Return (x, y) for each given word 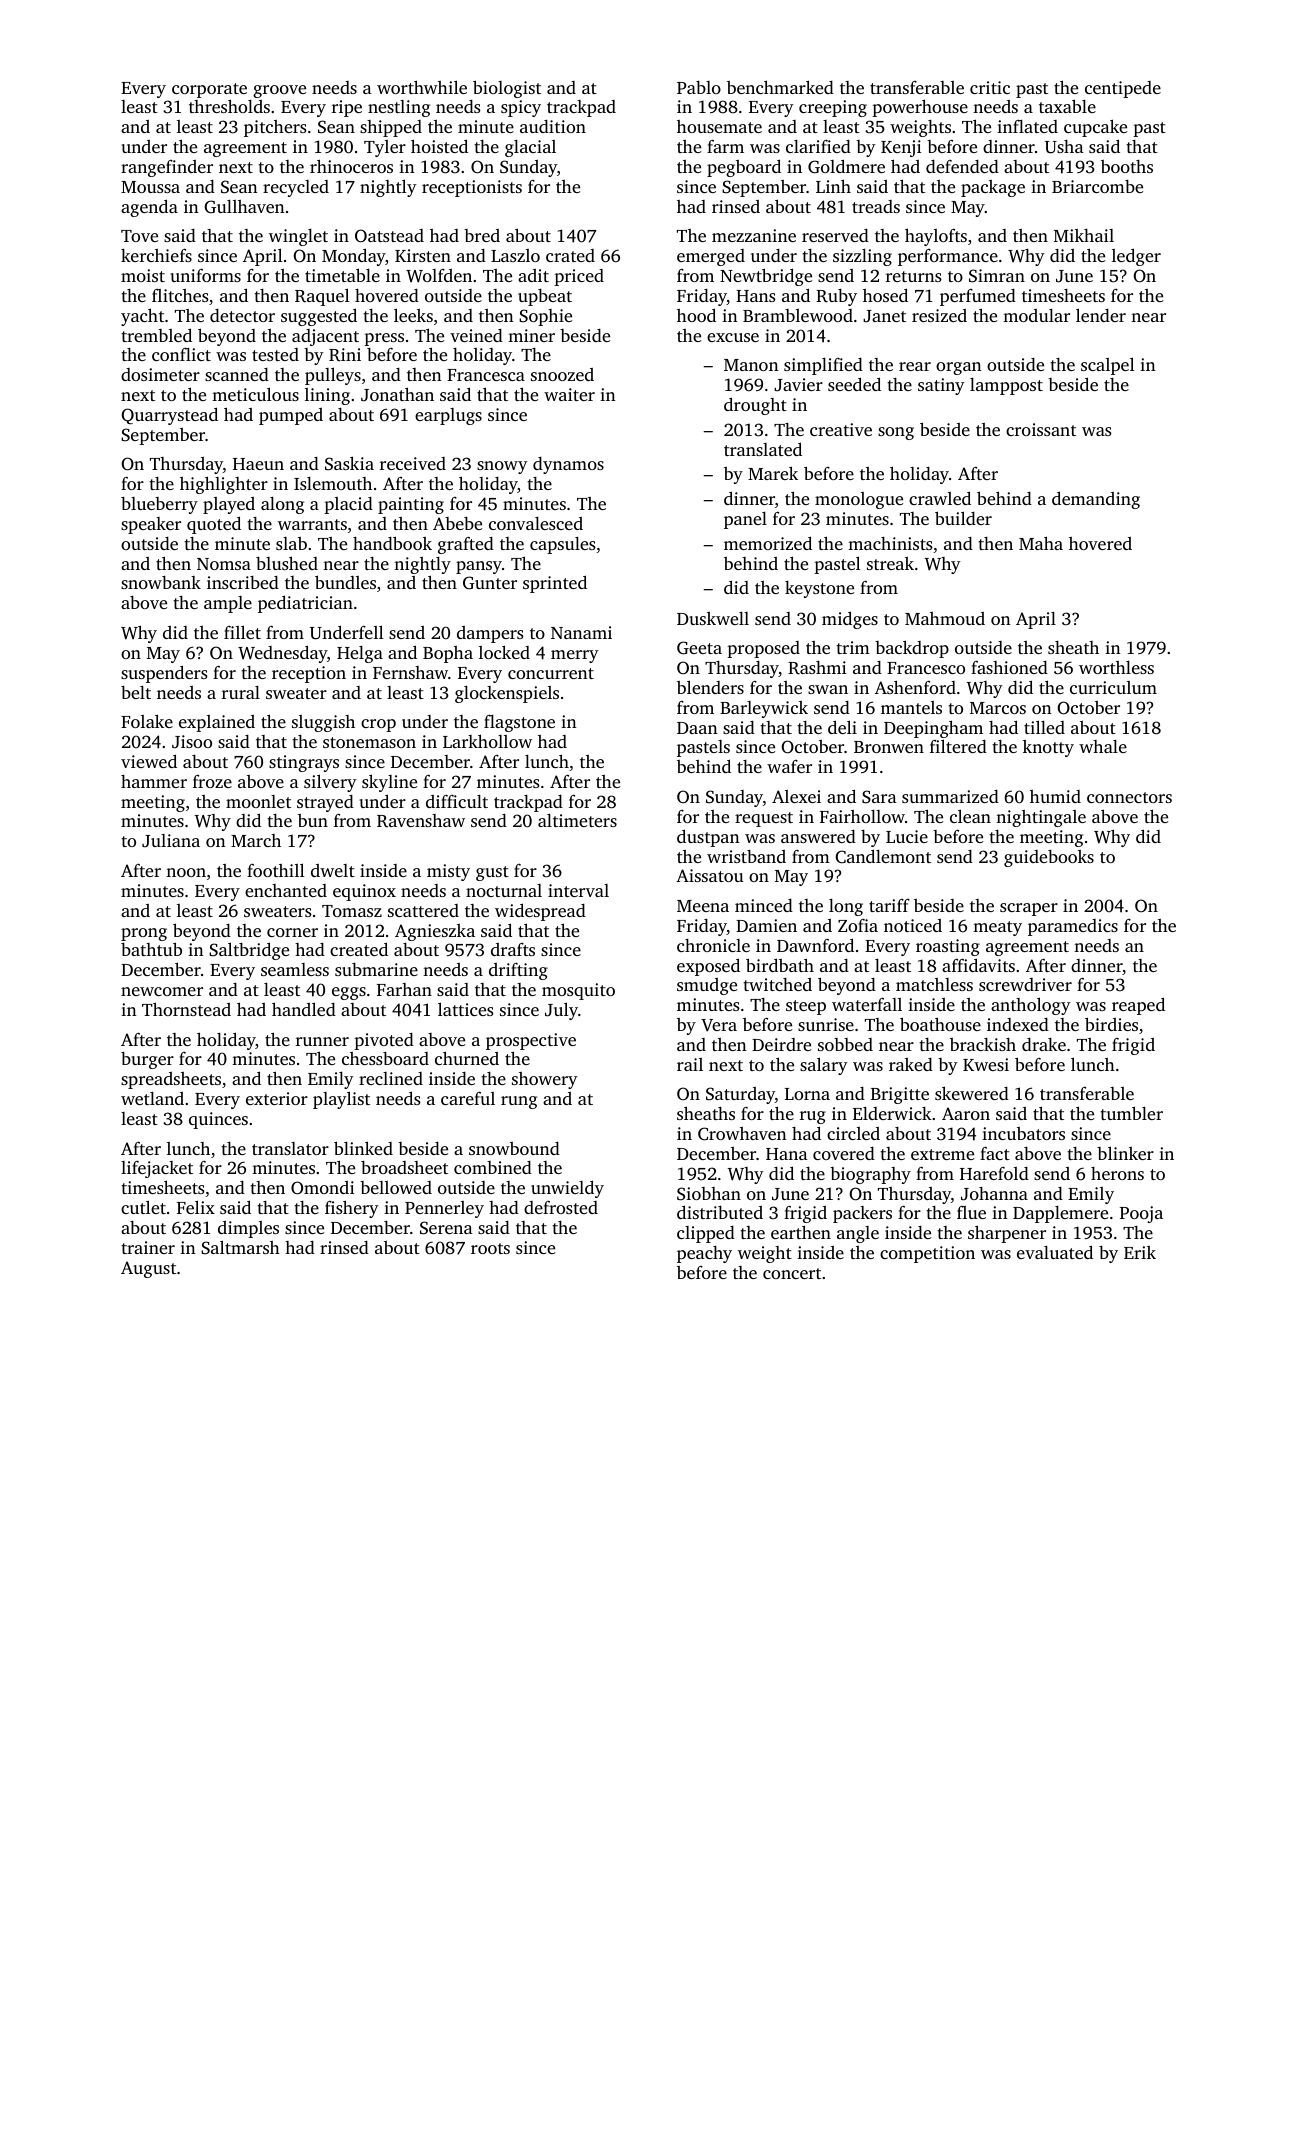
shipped (391, 128)
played (229, 505)
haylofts (936, 237)
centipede (1123, 89)
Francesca (486, 375)
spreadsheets (171, 1080)
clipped (706, 1234)
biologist (507, 89)
